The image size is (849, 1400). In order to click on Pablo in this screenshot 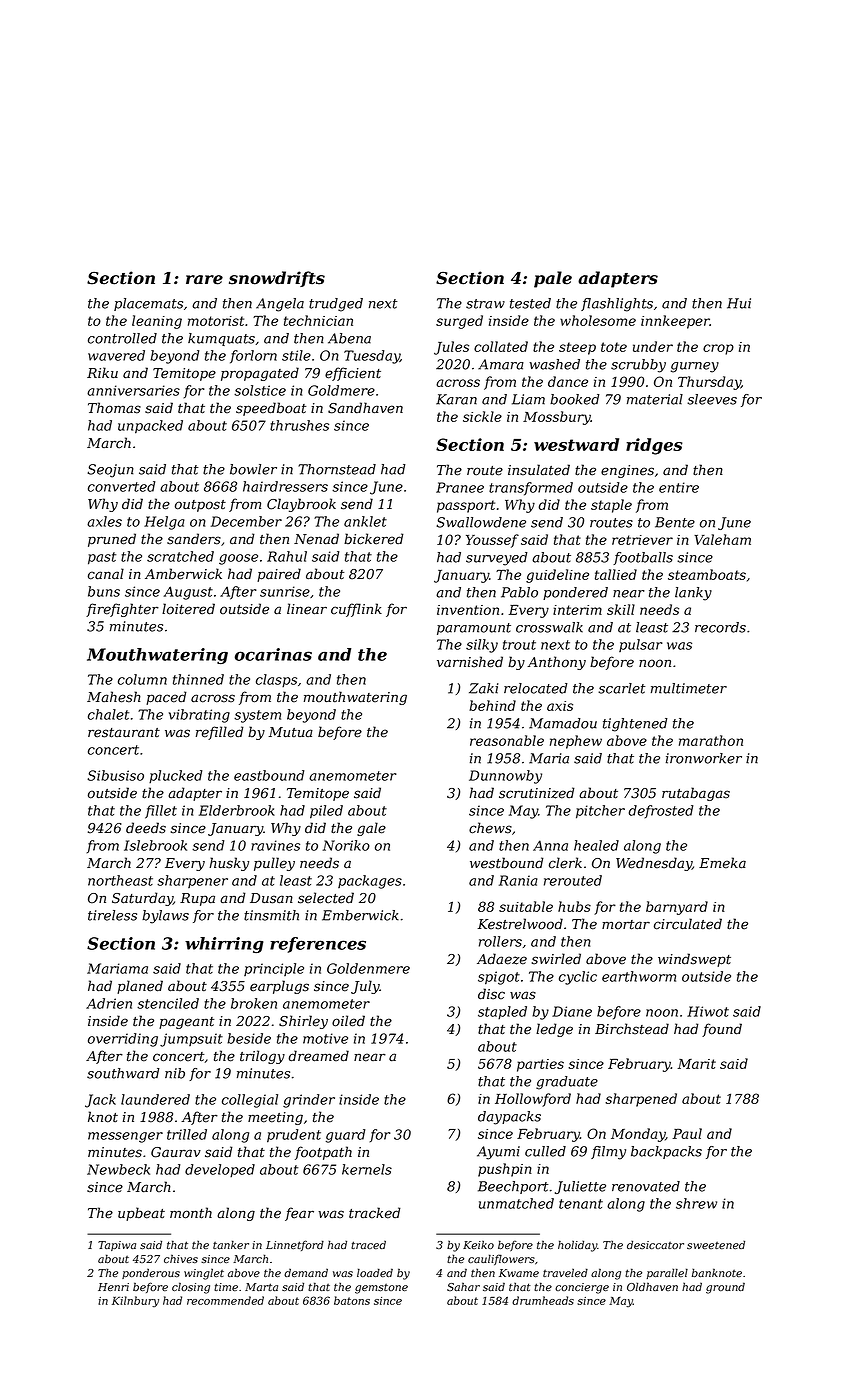, I will do `click(519, 592)`.
